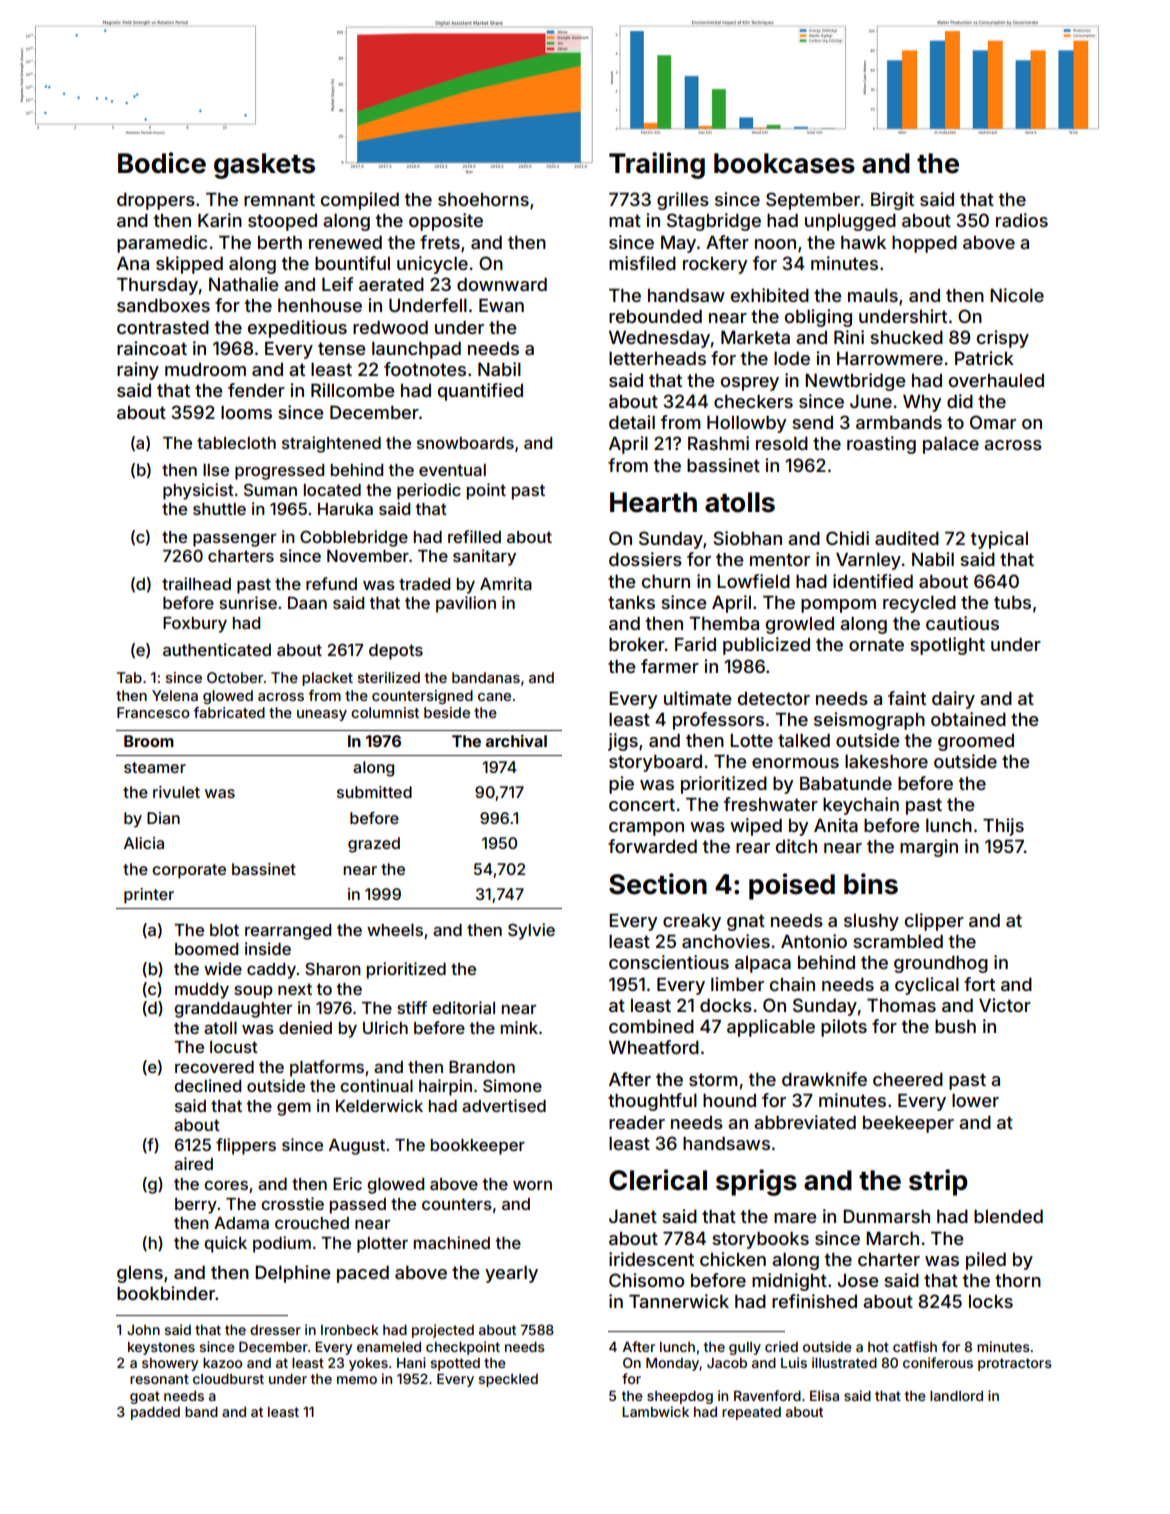 This document has height=1514, width=1170. I want to click on crispy, so click(1003, 339).
